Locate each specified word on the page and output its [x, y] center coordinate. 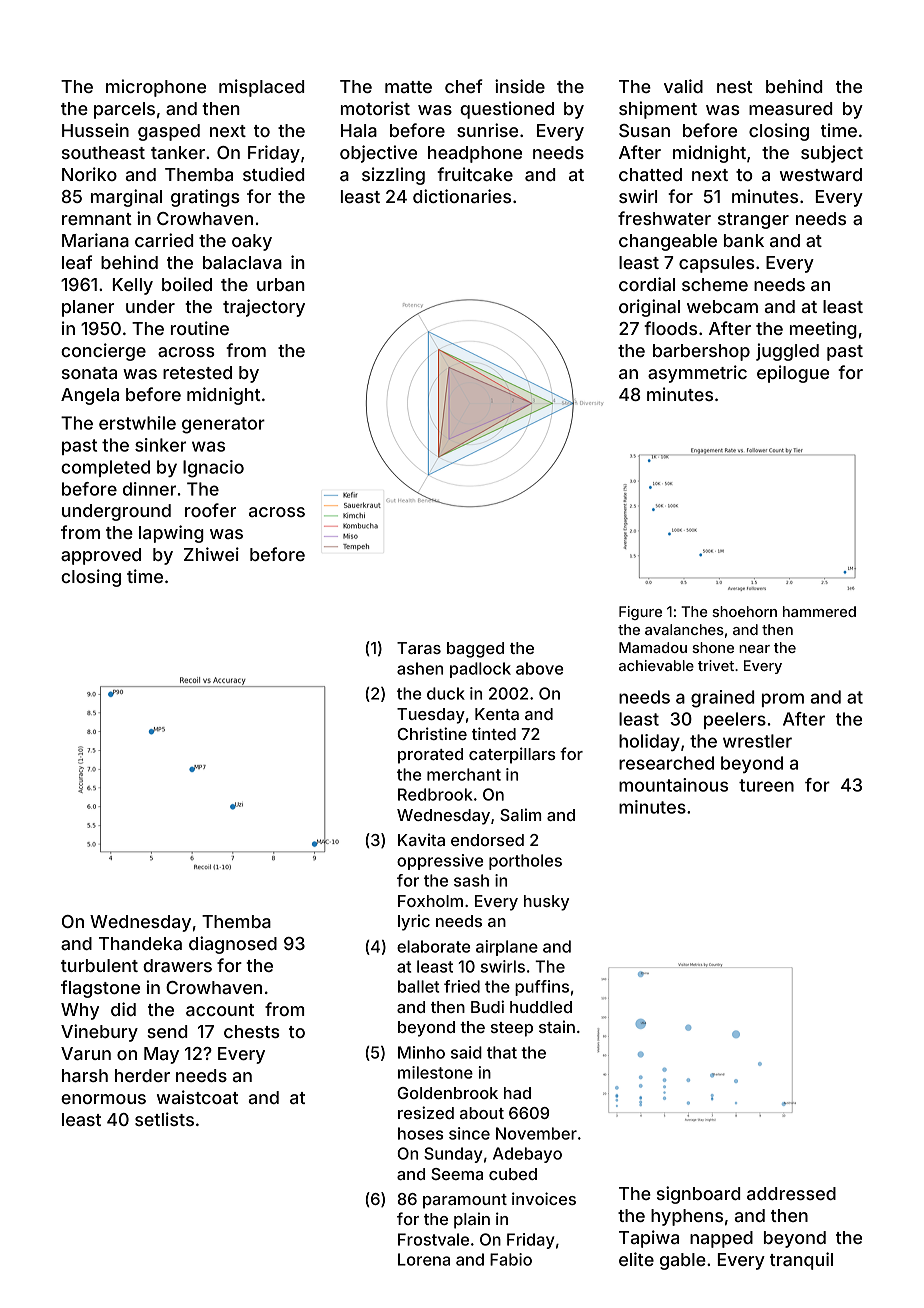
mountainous [673, 785]
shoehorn [744, 611]
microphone [156, 88]
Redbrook [435, 794]
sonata [89, 373]
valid [683, 86]
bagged [475, 650]
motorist [375, 108]
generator [223, 425]
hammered [819, 611]
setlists [164, 1119]
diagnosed [233, 945]
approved [101, 556]
